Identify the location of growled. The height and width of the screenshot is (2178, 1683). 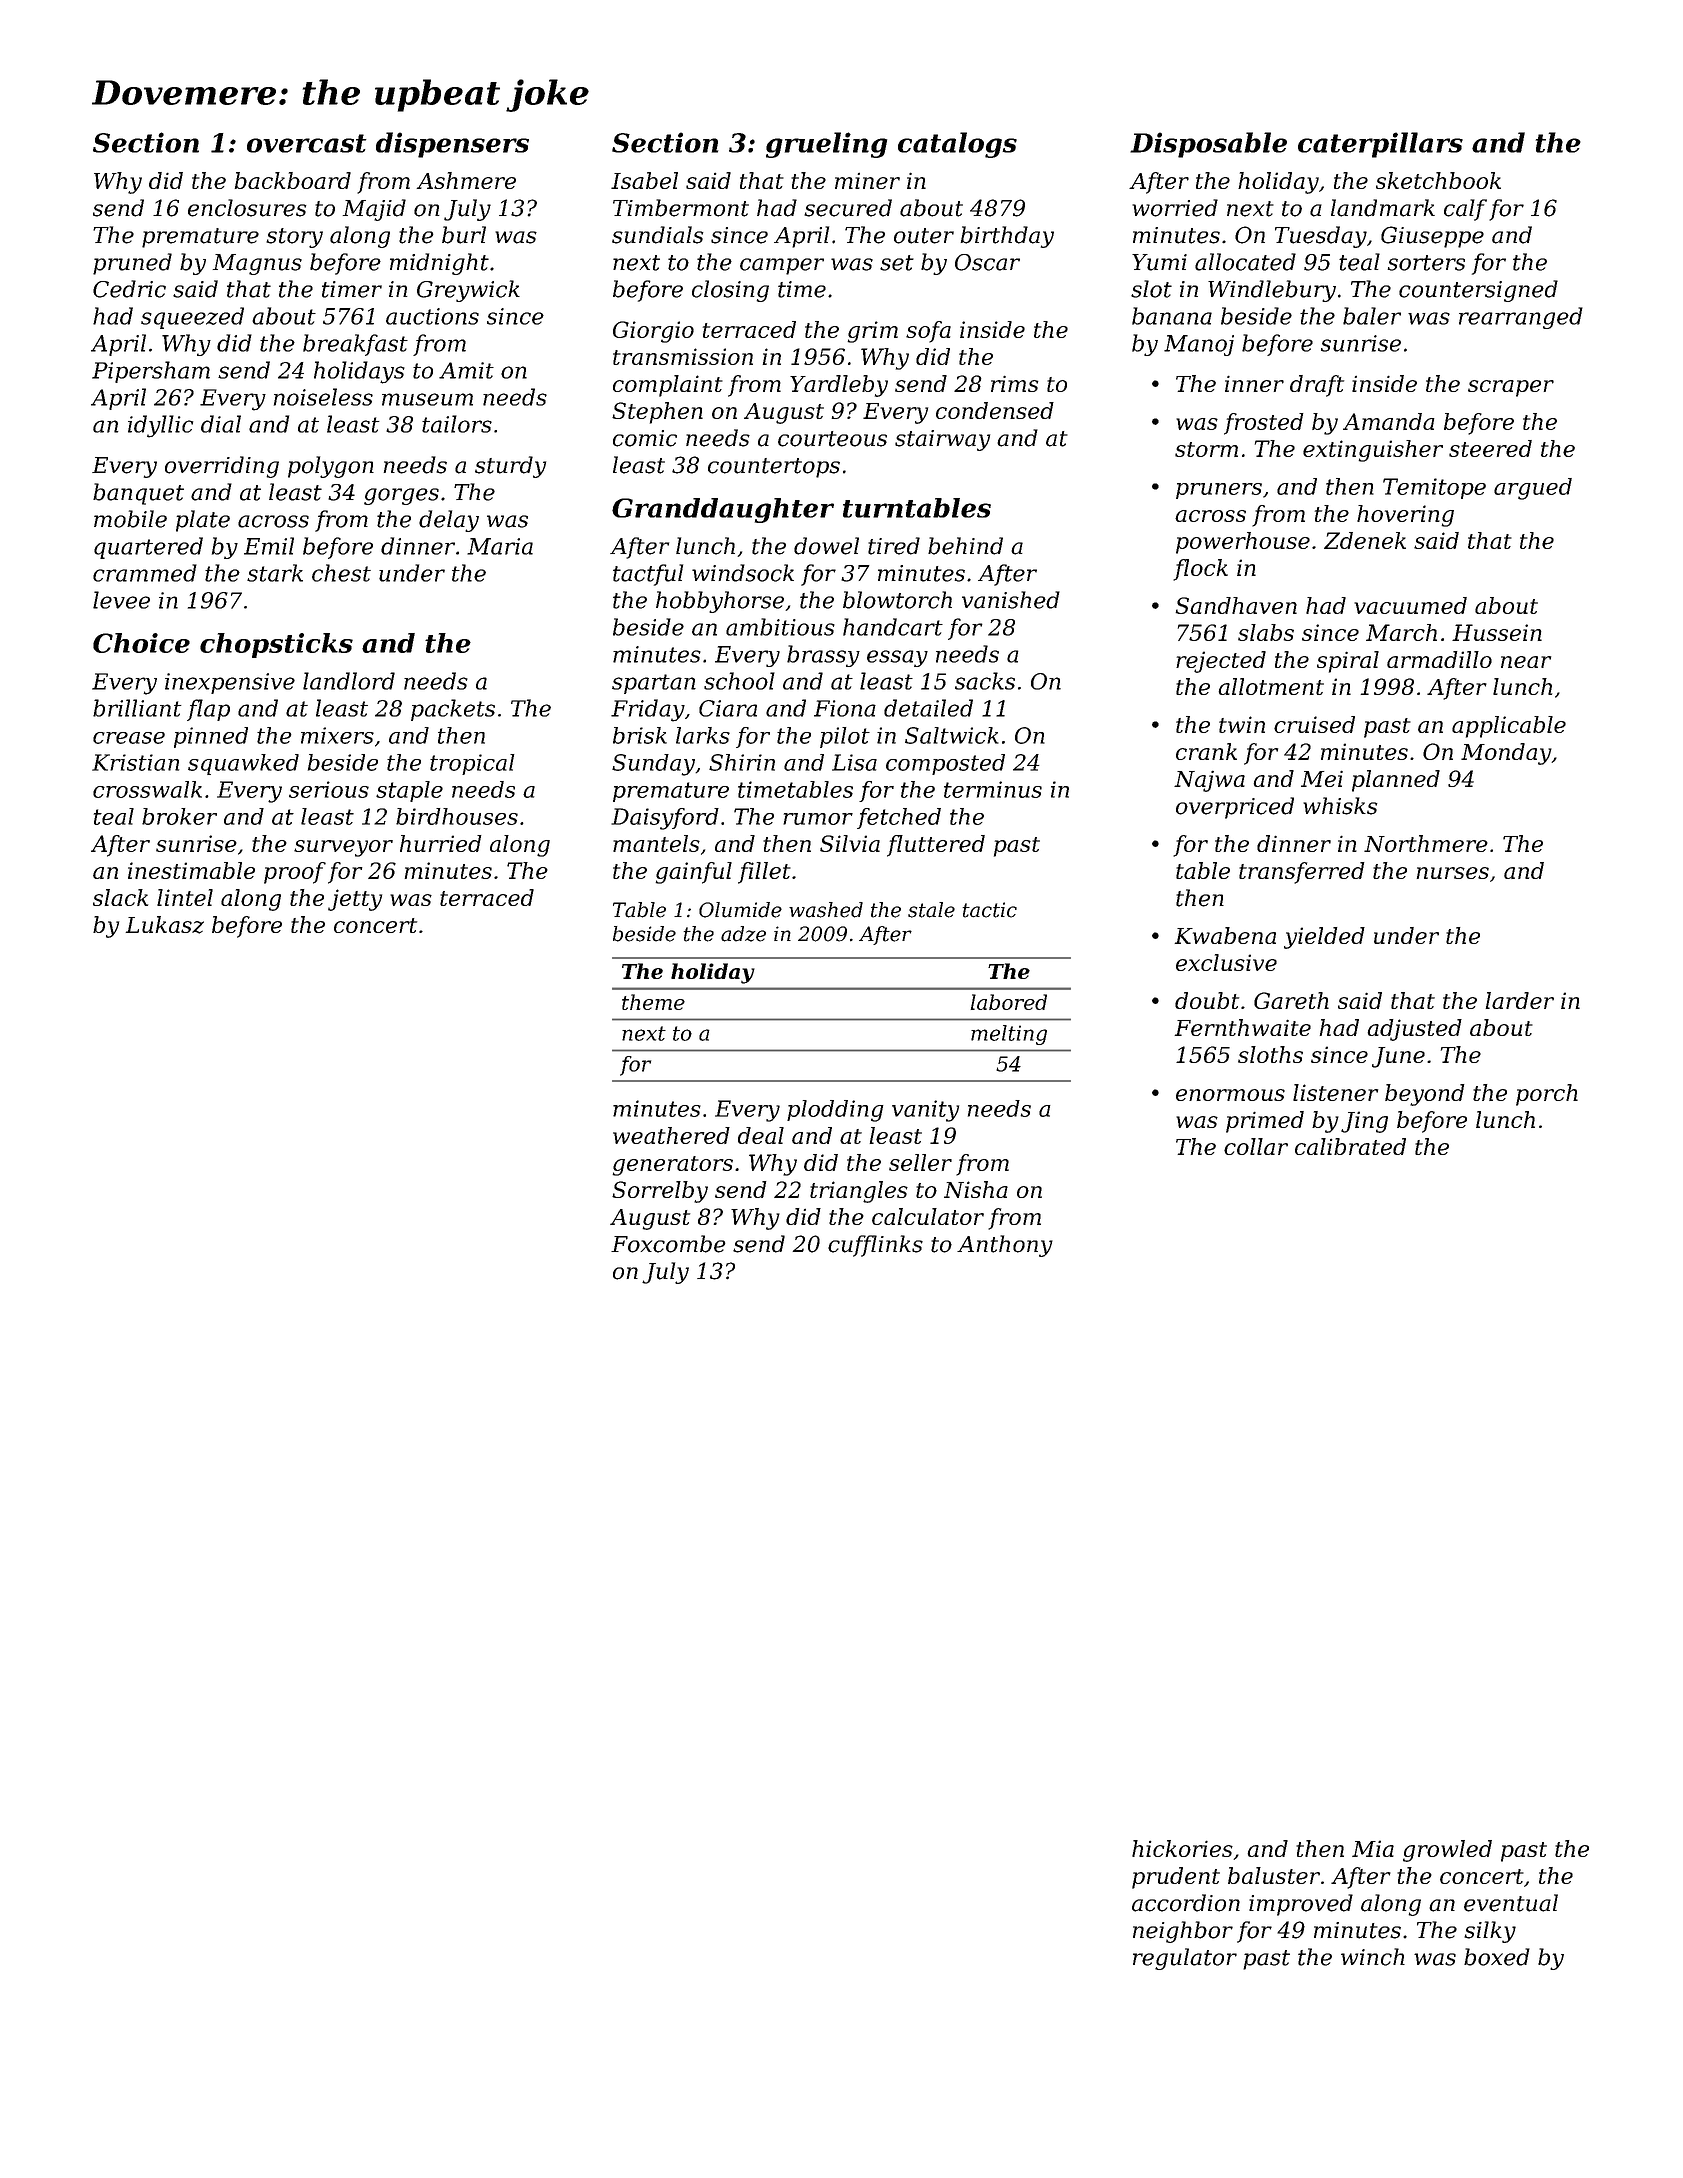
(1447, 1851).
